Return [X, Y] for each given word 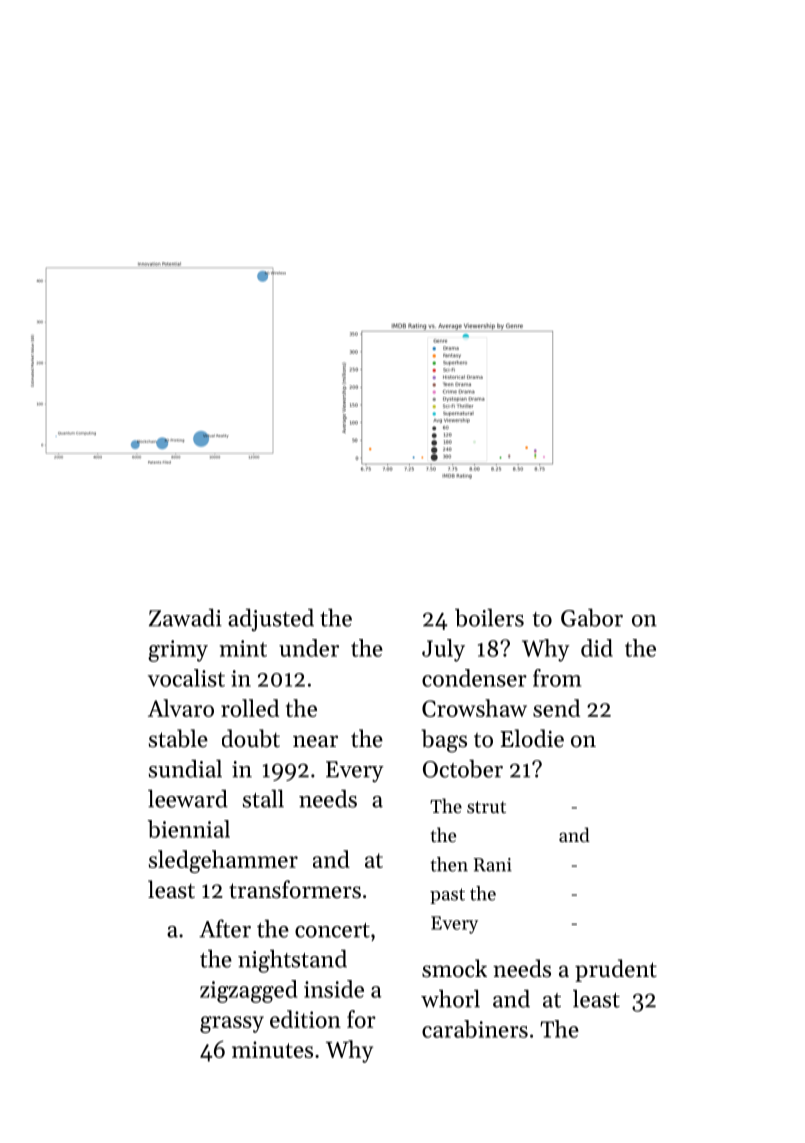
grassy [232, 1024]
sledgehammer [223, 861]
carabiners [475, 1029]
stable [178, 738]
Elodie [532, 738]
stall [263, 798]
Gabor [592, 617]
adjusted [271, 620]
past [447, 896]
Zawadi [185, 617]
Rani [493, 865]
